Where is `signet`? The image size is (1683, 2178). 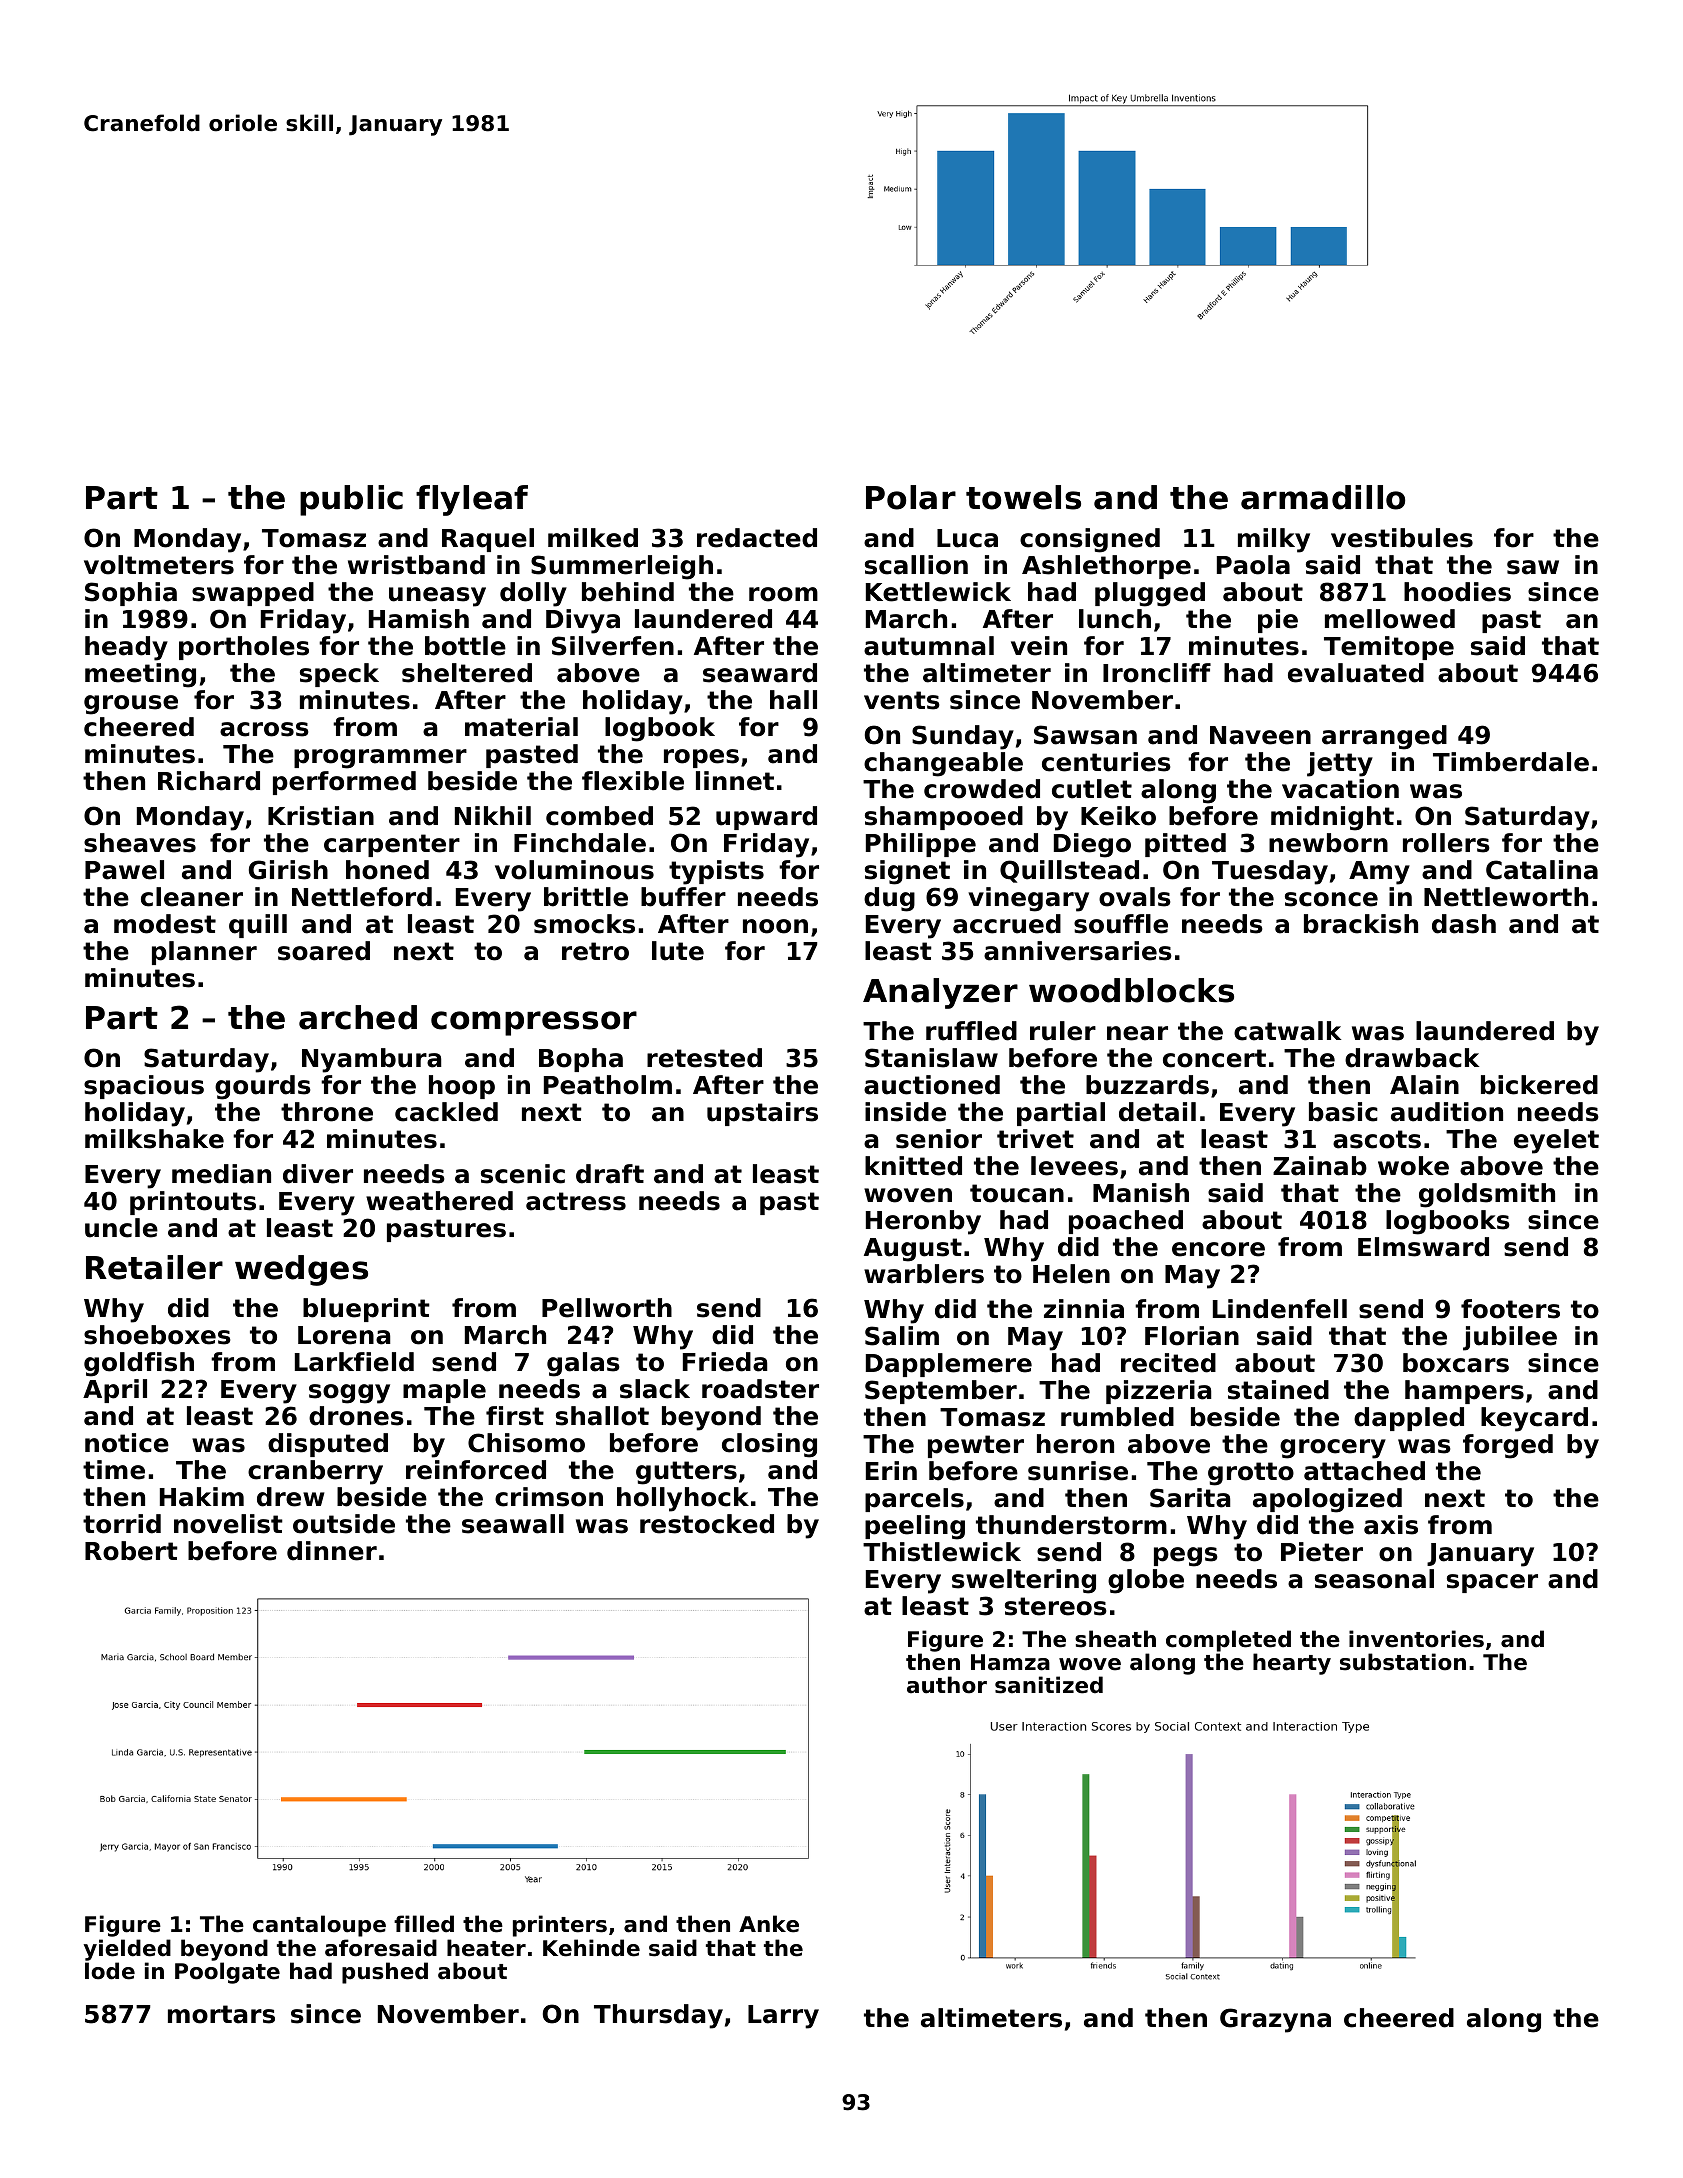 signet is located at coordinates (907, 872).
